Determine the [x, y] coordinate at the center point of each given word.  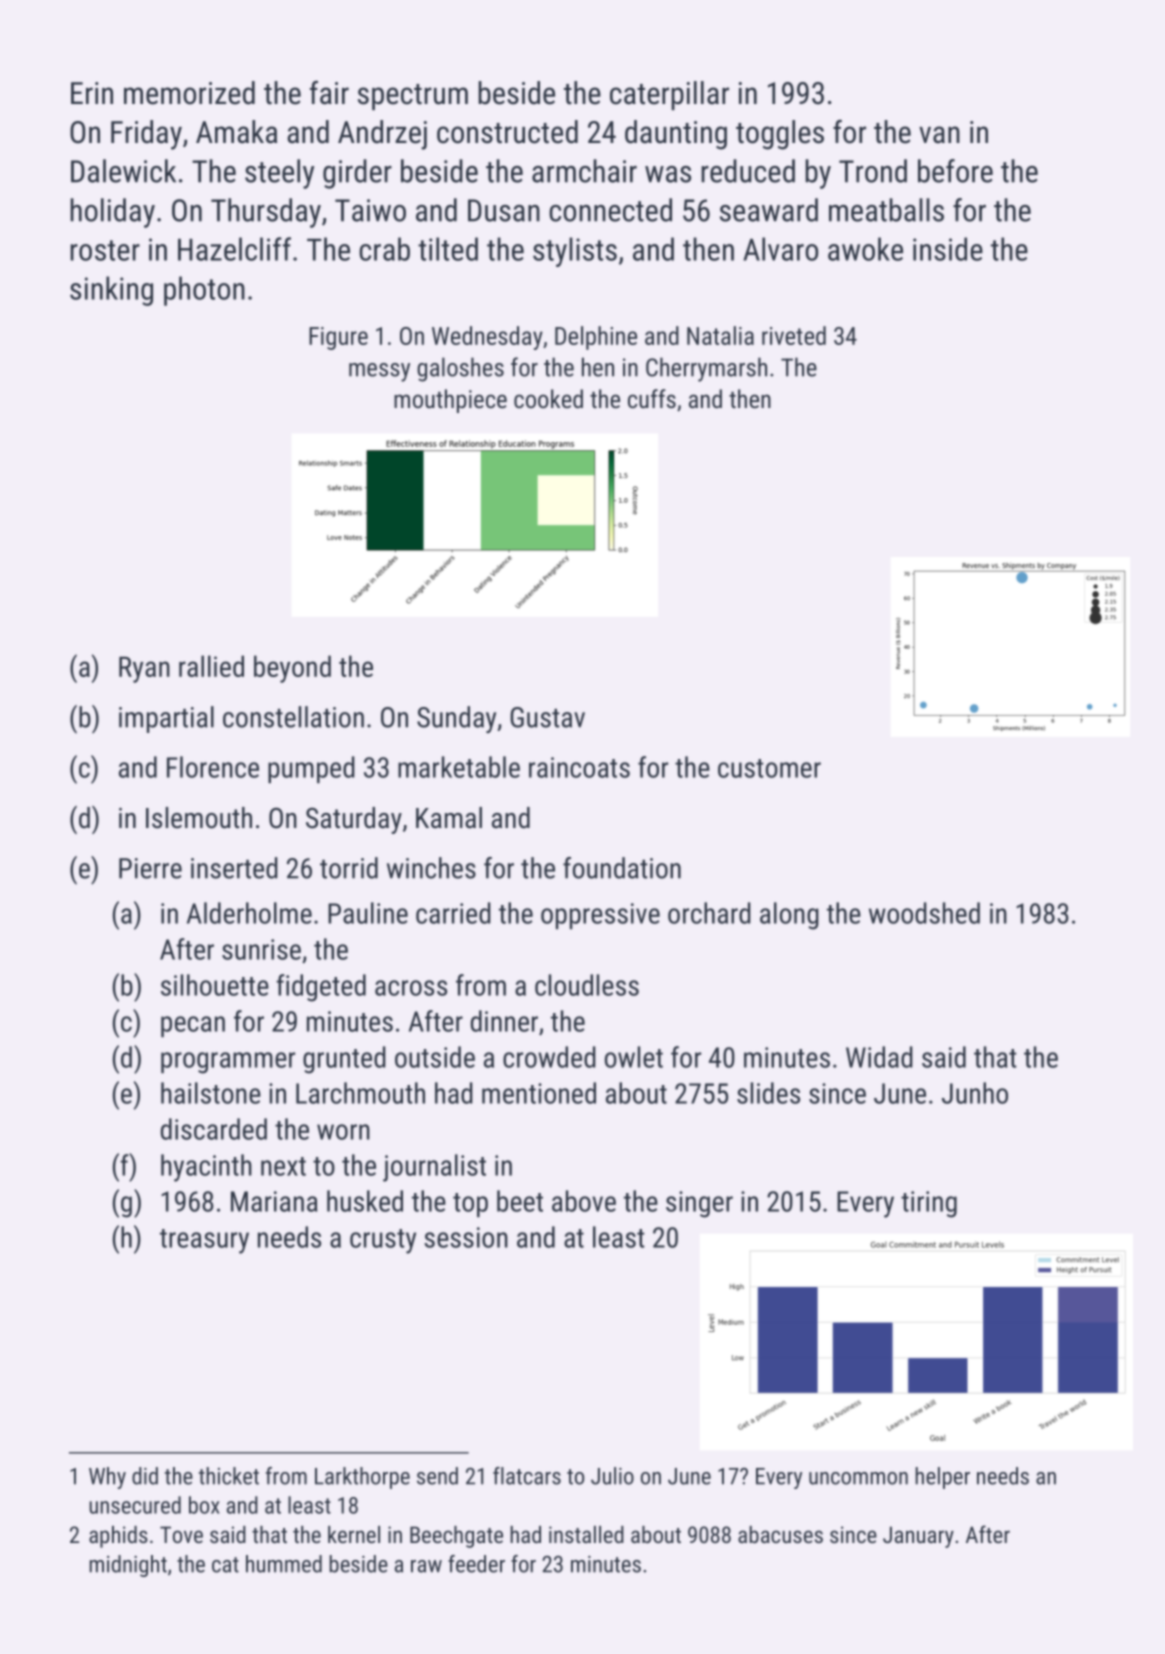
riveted [794, 335]
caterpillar [669, 95]
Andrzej [382, 135]
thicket [229, 1476]
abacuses [780, 1534]
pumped [311, 769]
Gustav [547, 717]
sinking [111, 291]
